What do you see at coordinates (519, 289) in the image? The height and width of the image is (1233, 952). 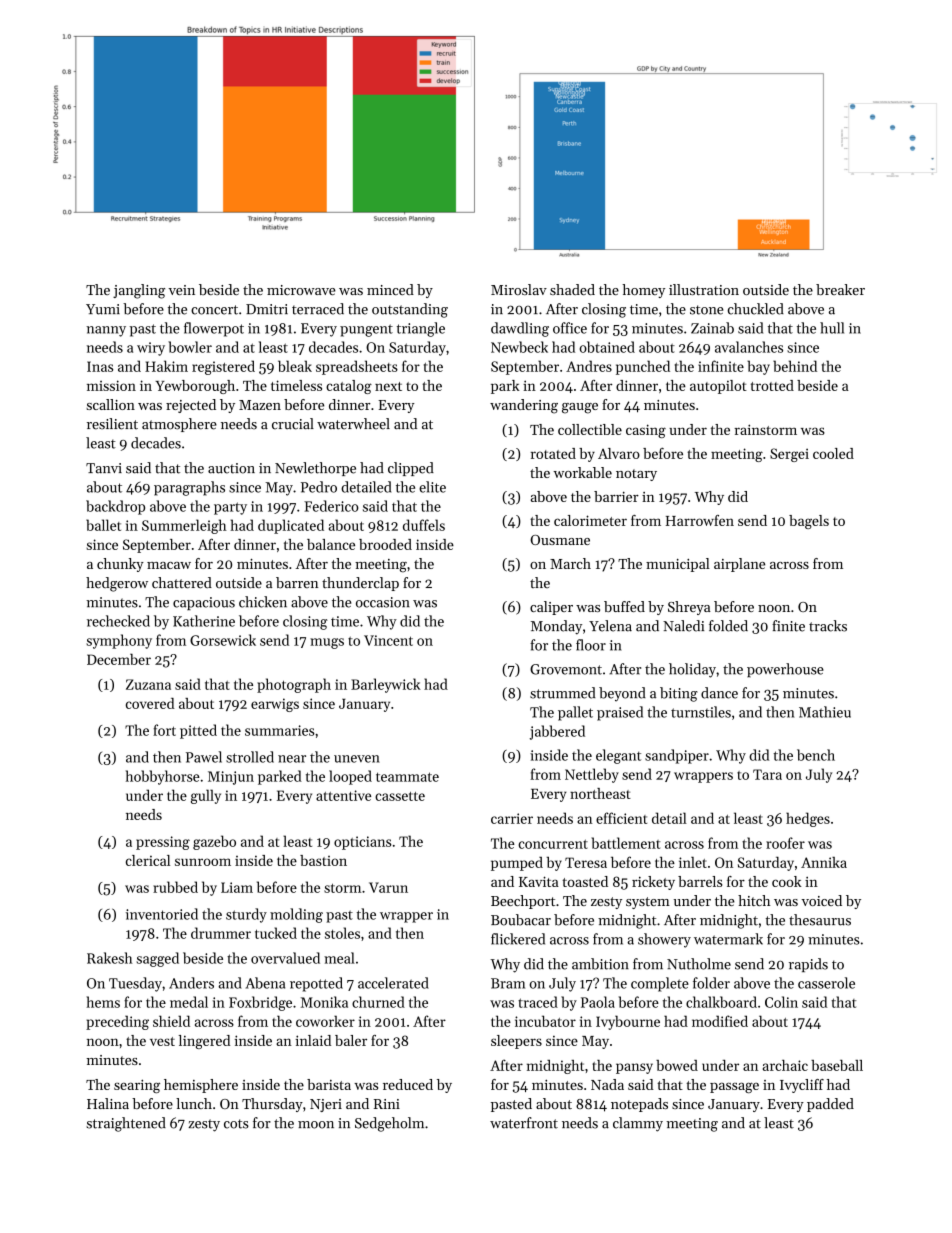 I see `Miroslav` at bounding box center [519, 289].
